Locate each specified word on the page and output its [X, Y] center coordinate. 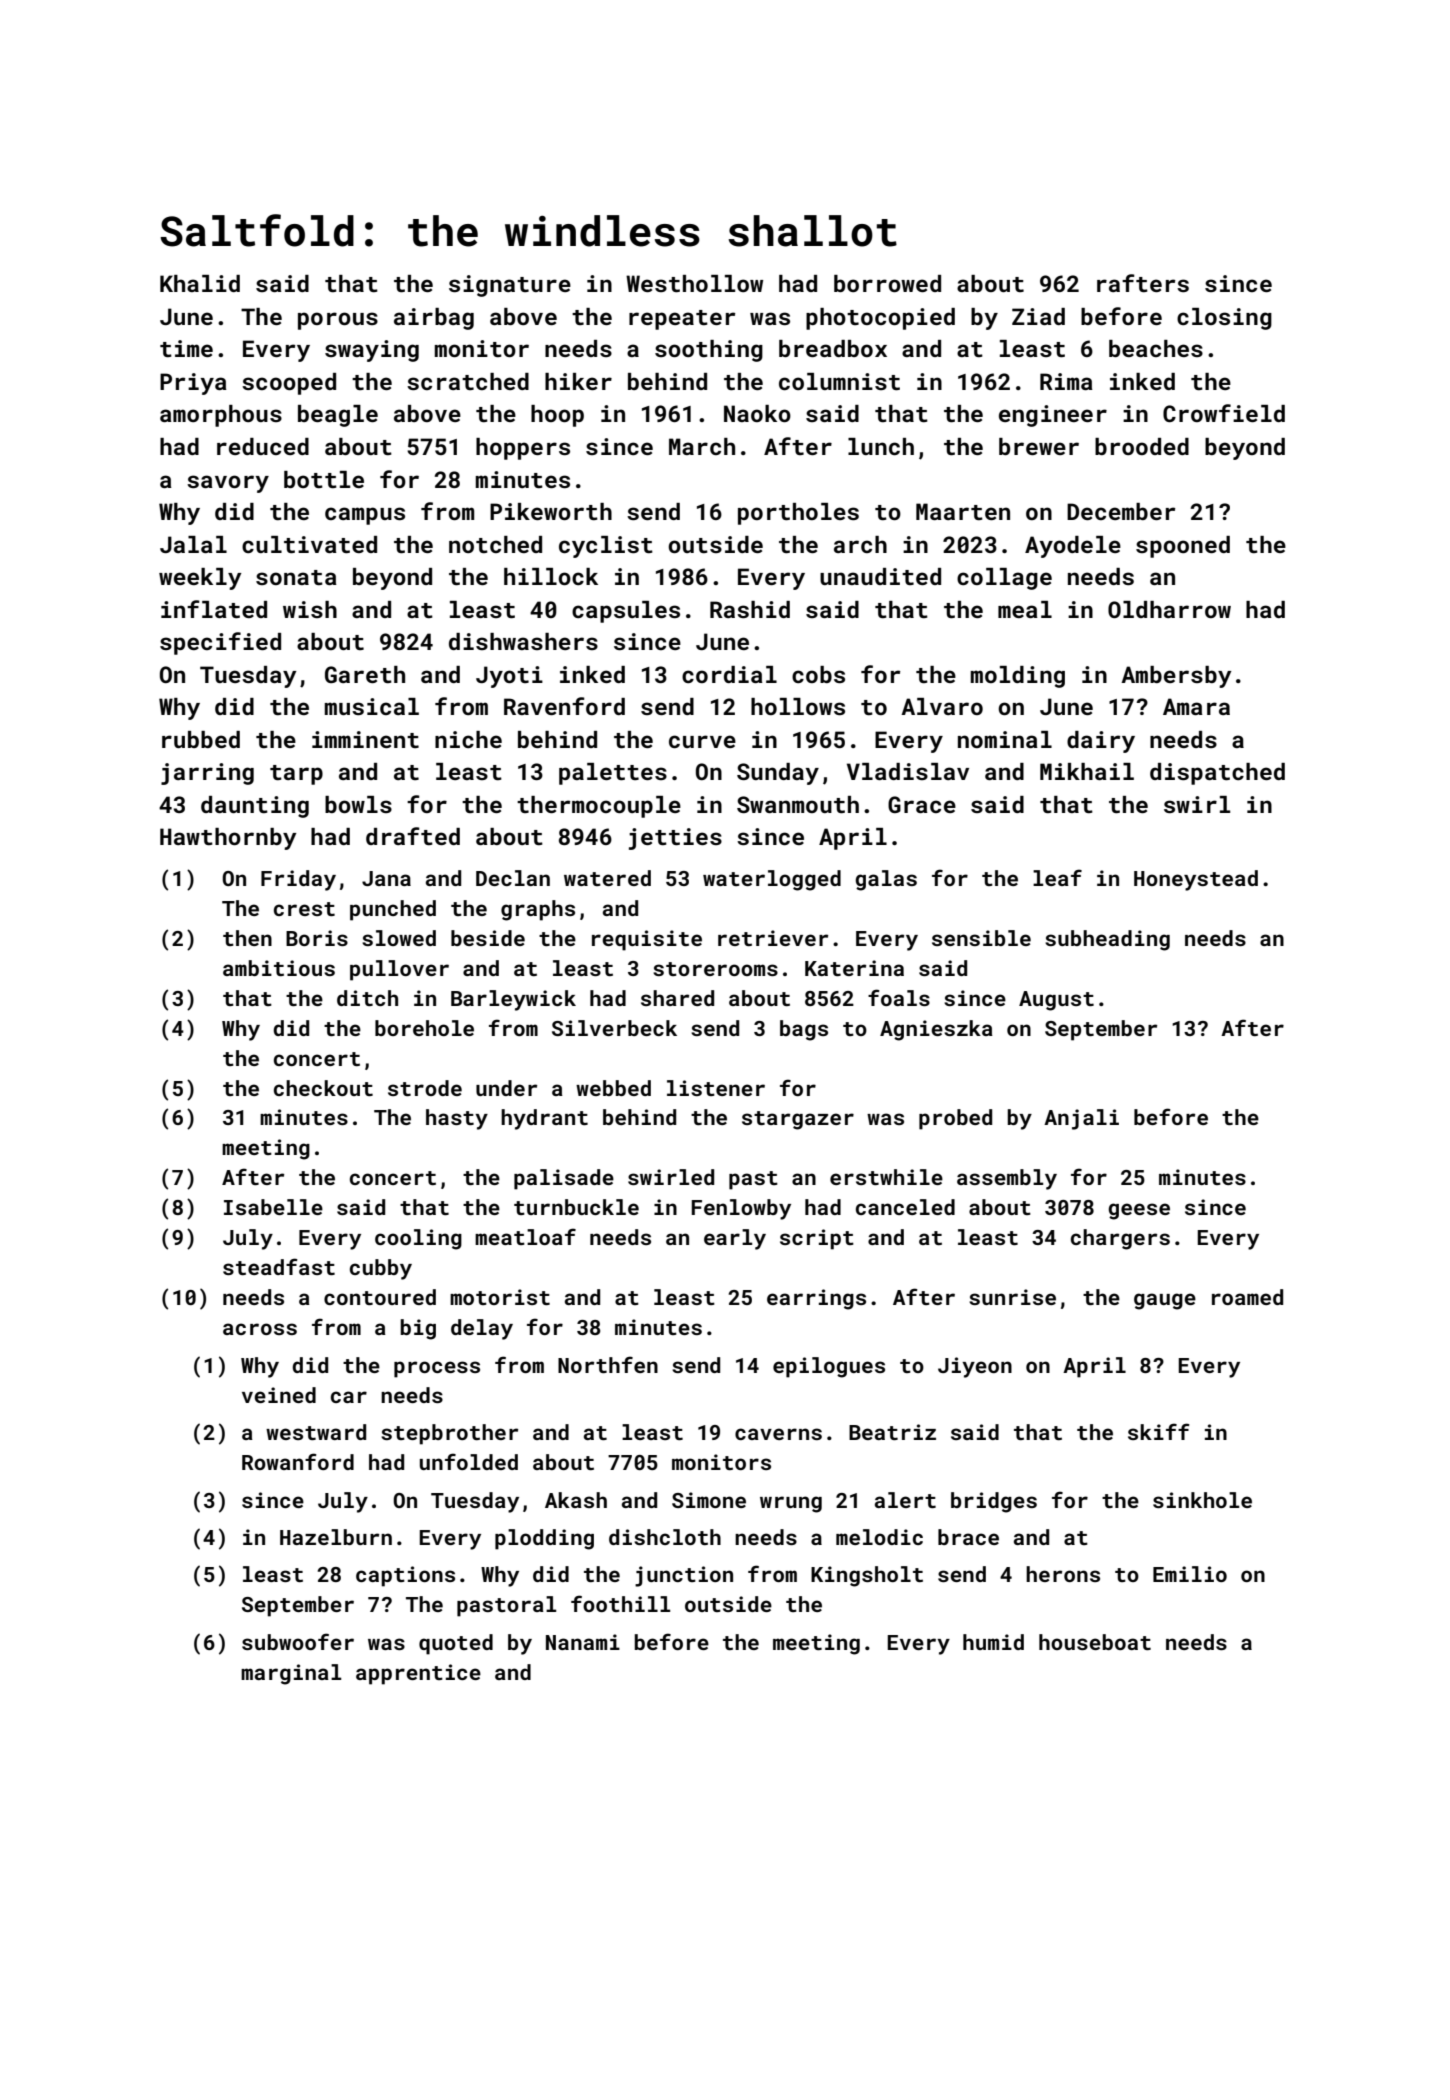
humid [993, 1642]
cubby [381, 1269]
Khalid [200, 283]
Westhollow [694, 283]
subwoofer [298, 1641]
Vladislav [908, 771]
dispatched [1217, 774]
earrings [816, 1299]
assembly [1007, 1179]
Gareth [365, 674]
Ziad [1038, 316]
